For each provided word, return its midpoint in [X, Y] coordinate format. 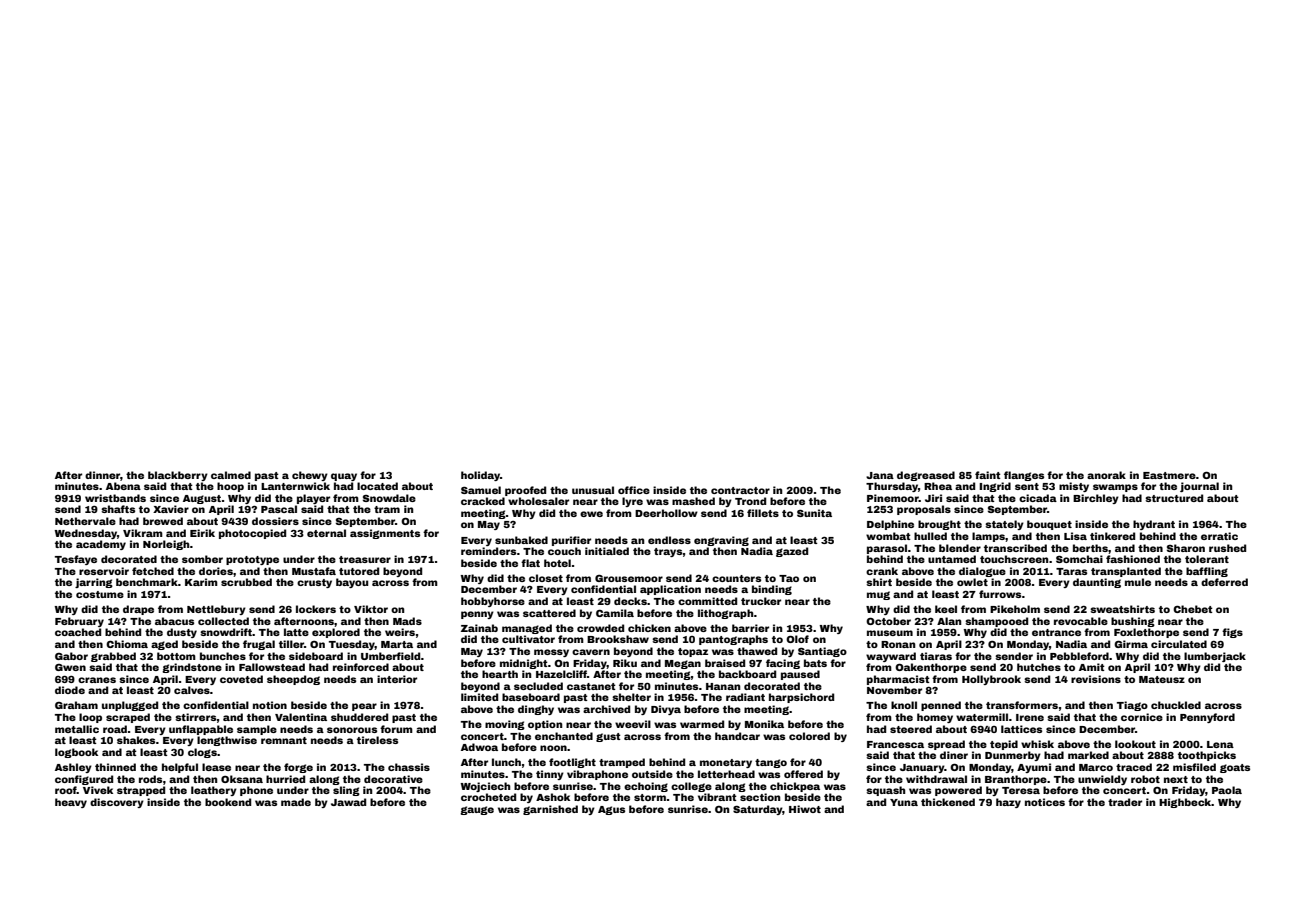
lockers [316, 609]
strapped [141, 791]
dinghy [536, 710]
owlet [972, 582]
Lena [1220, 744]
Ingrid [995, 487]
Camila [615, 613]
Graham [76, 705]
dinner [102, 475]
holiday [480, 476]
